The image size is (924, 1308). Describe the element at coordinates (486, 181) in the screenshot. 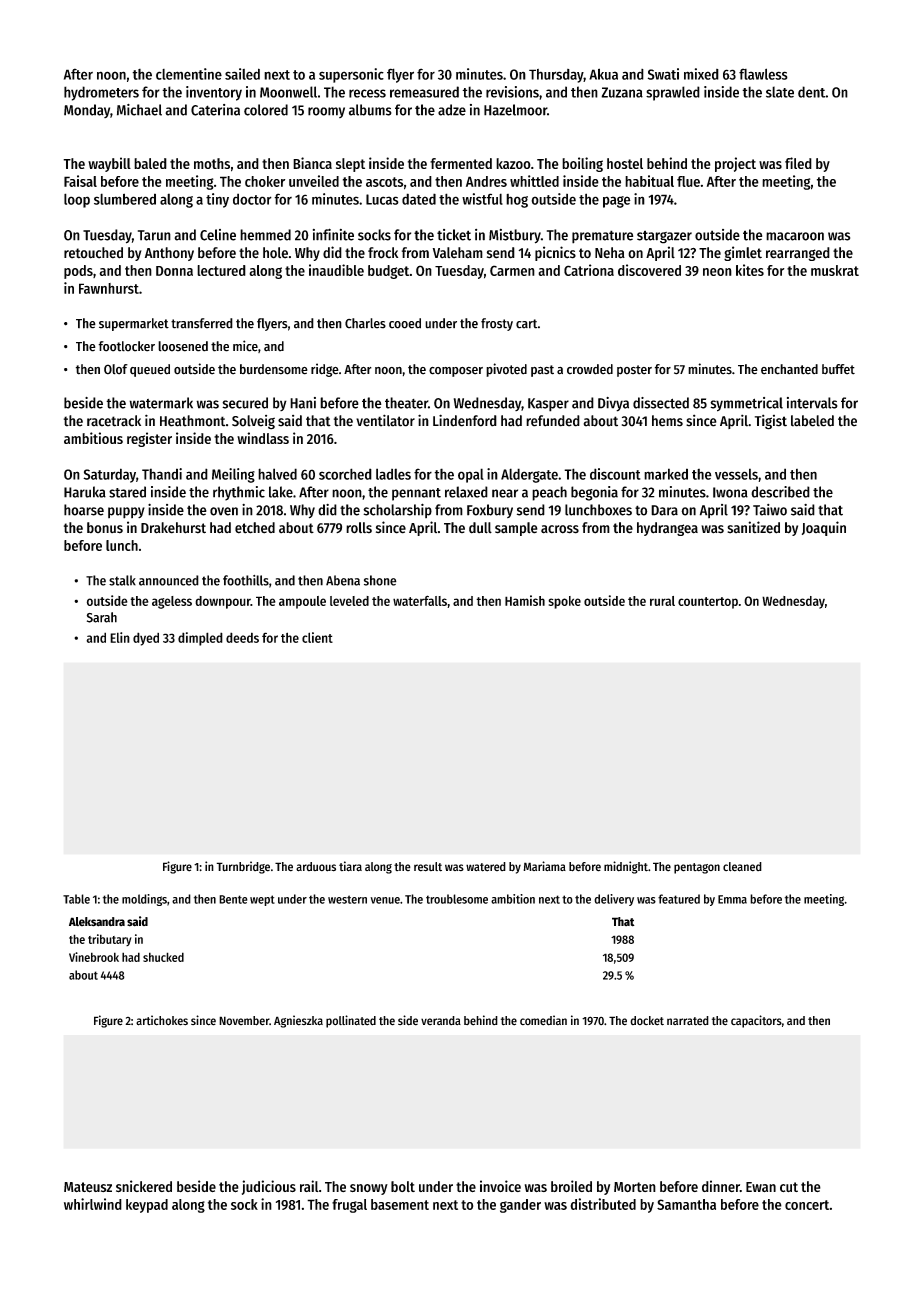

I see `Andres` at that location.
